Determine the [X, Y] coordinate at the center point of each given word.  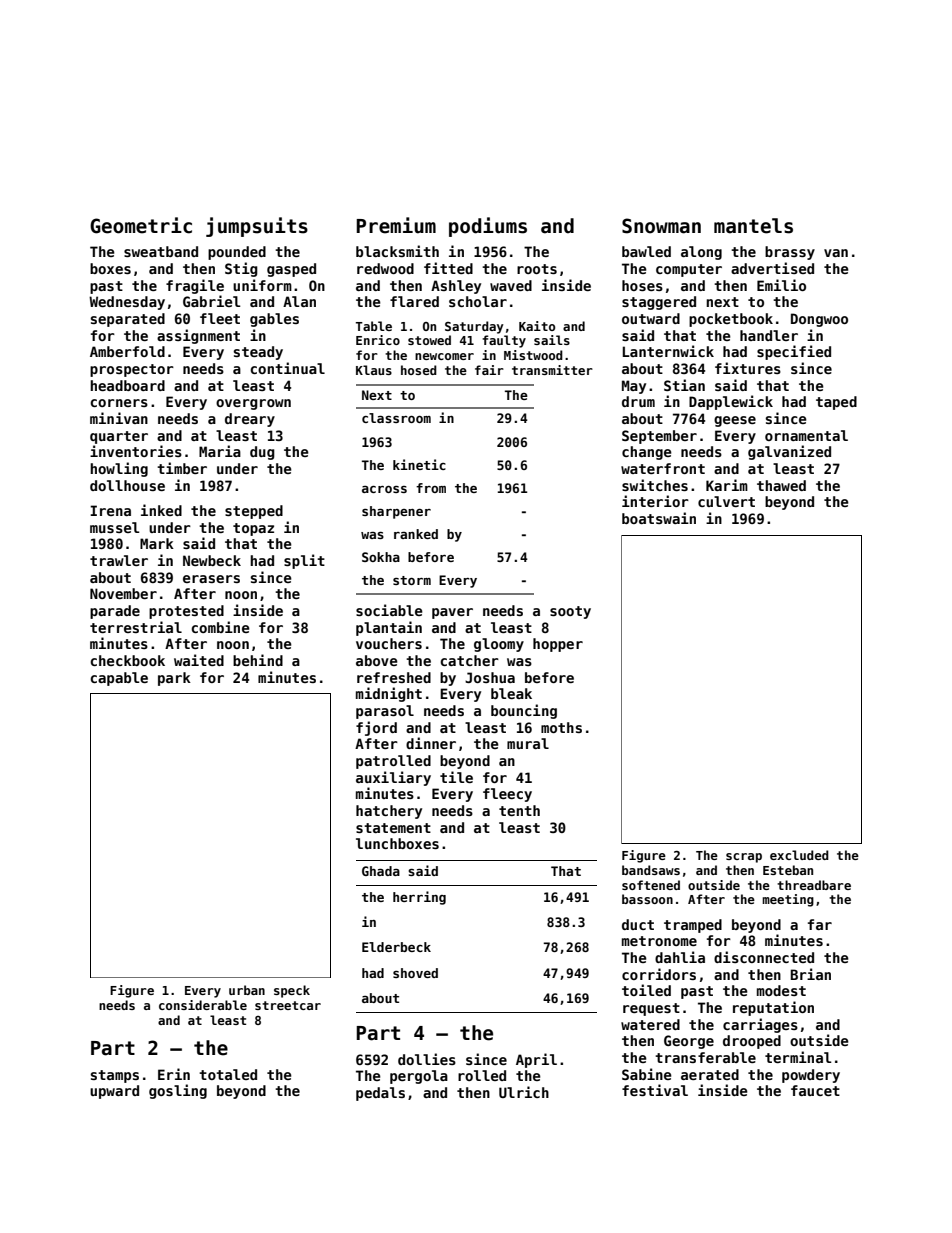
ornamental [806, 435]
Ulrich [524, 1092]
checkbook [127, 660]
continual [287, 368]
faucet [815, 1090]
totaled [228, 1074]
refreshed [394, 677]
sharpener [396, 512]
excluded [799, 855]
